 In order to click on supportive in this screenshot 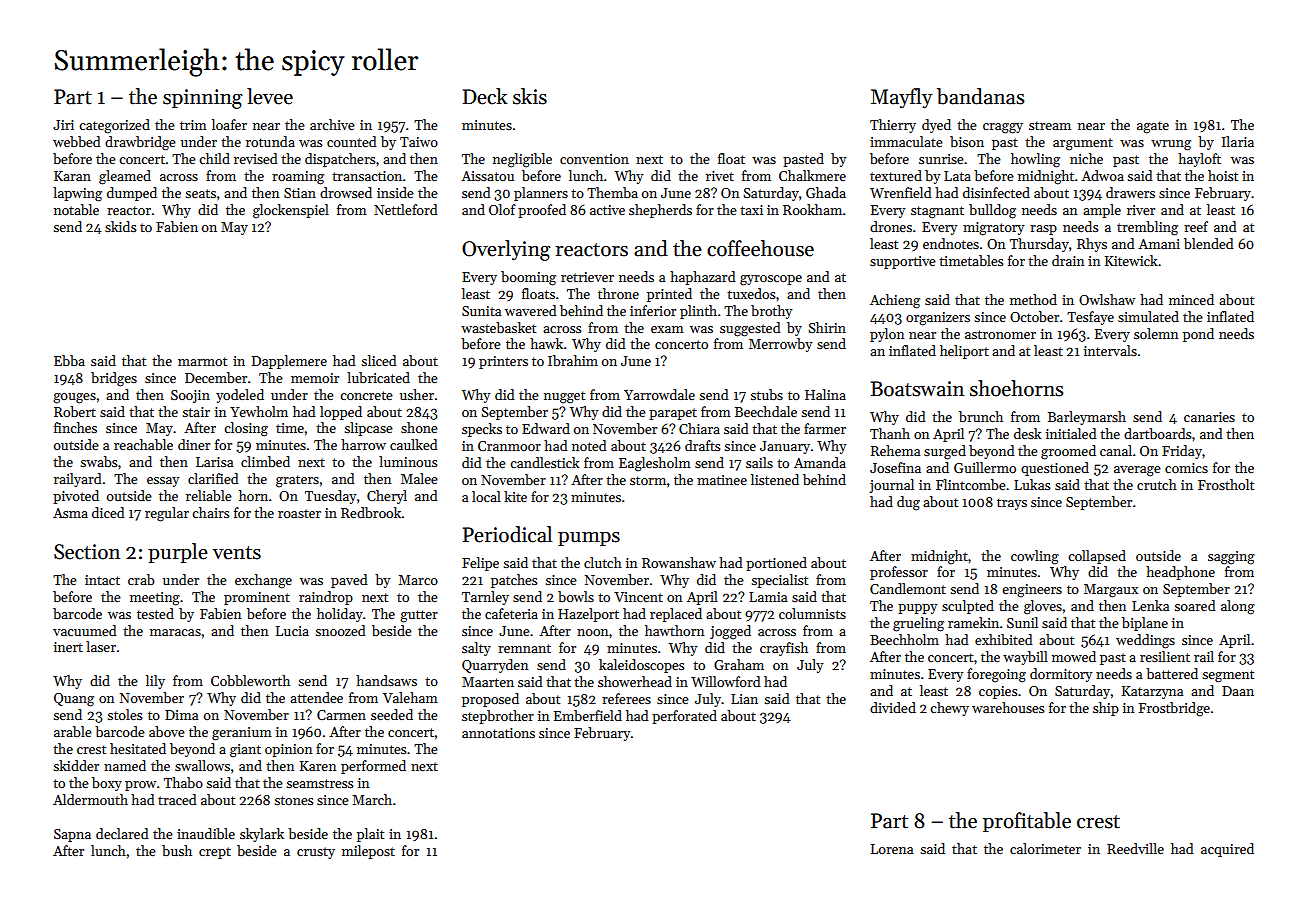, I will do `click(903, 262)`.
